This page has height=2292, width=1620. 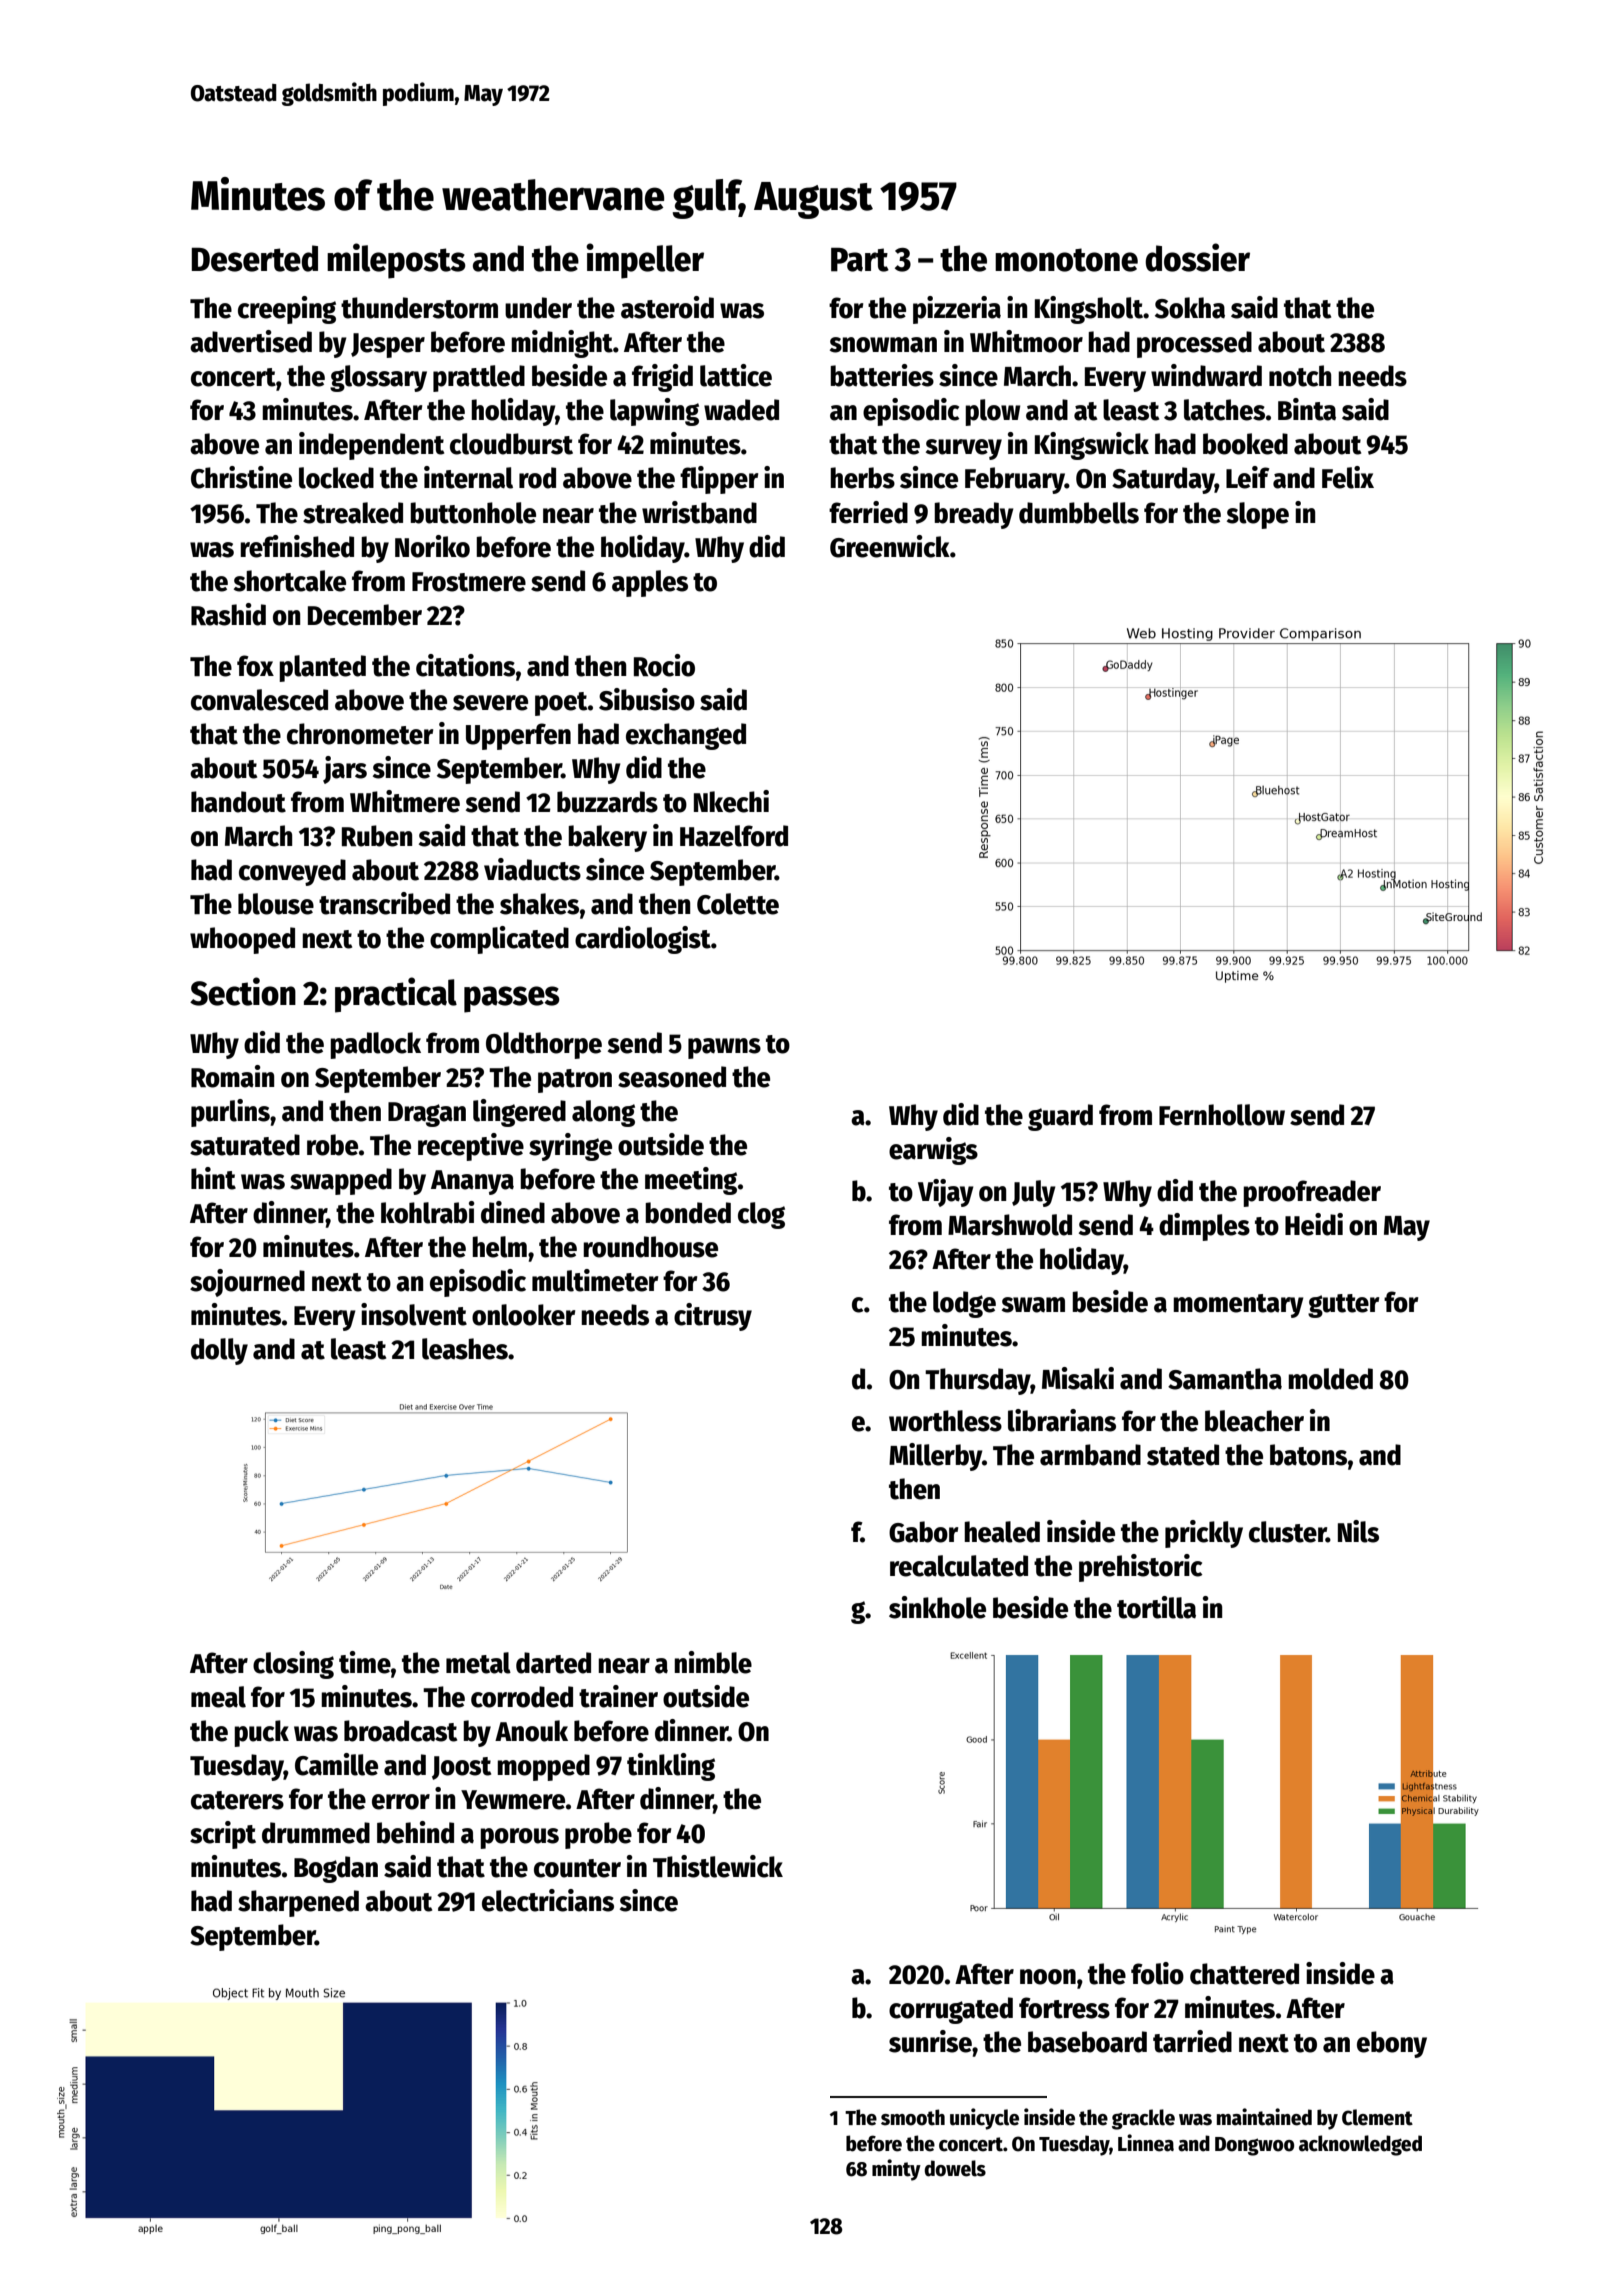 I want to click on lattice, so click(x=736, y=375).
